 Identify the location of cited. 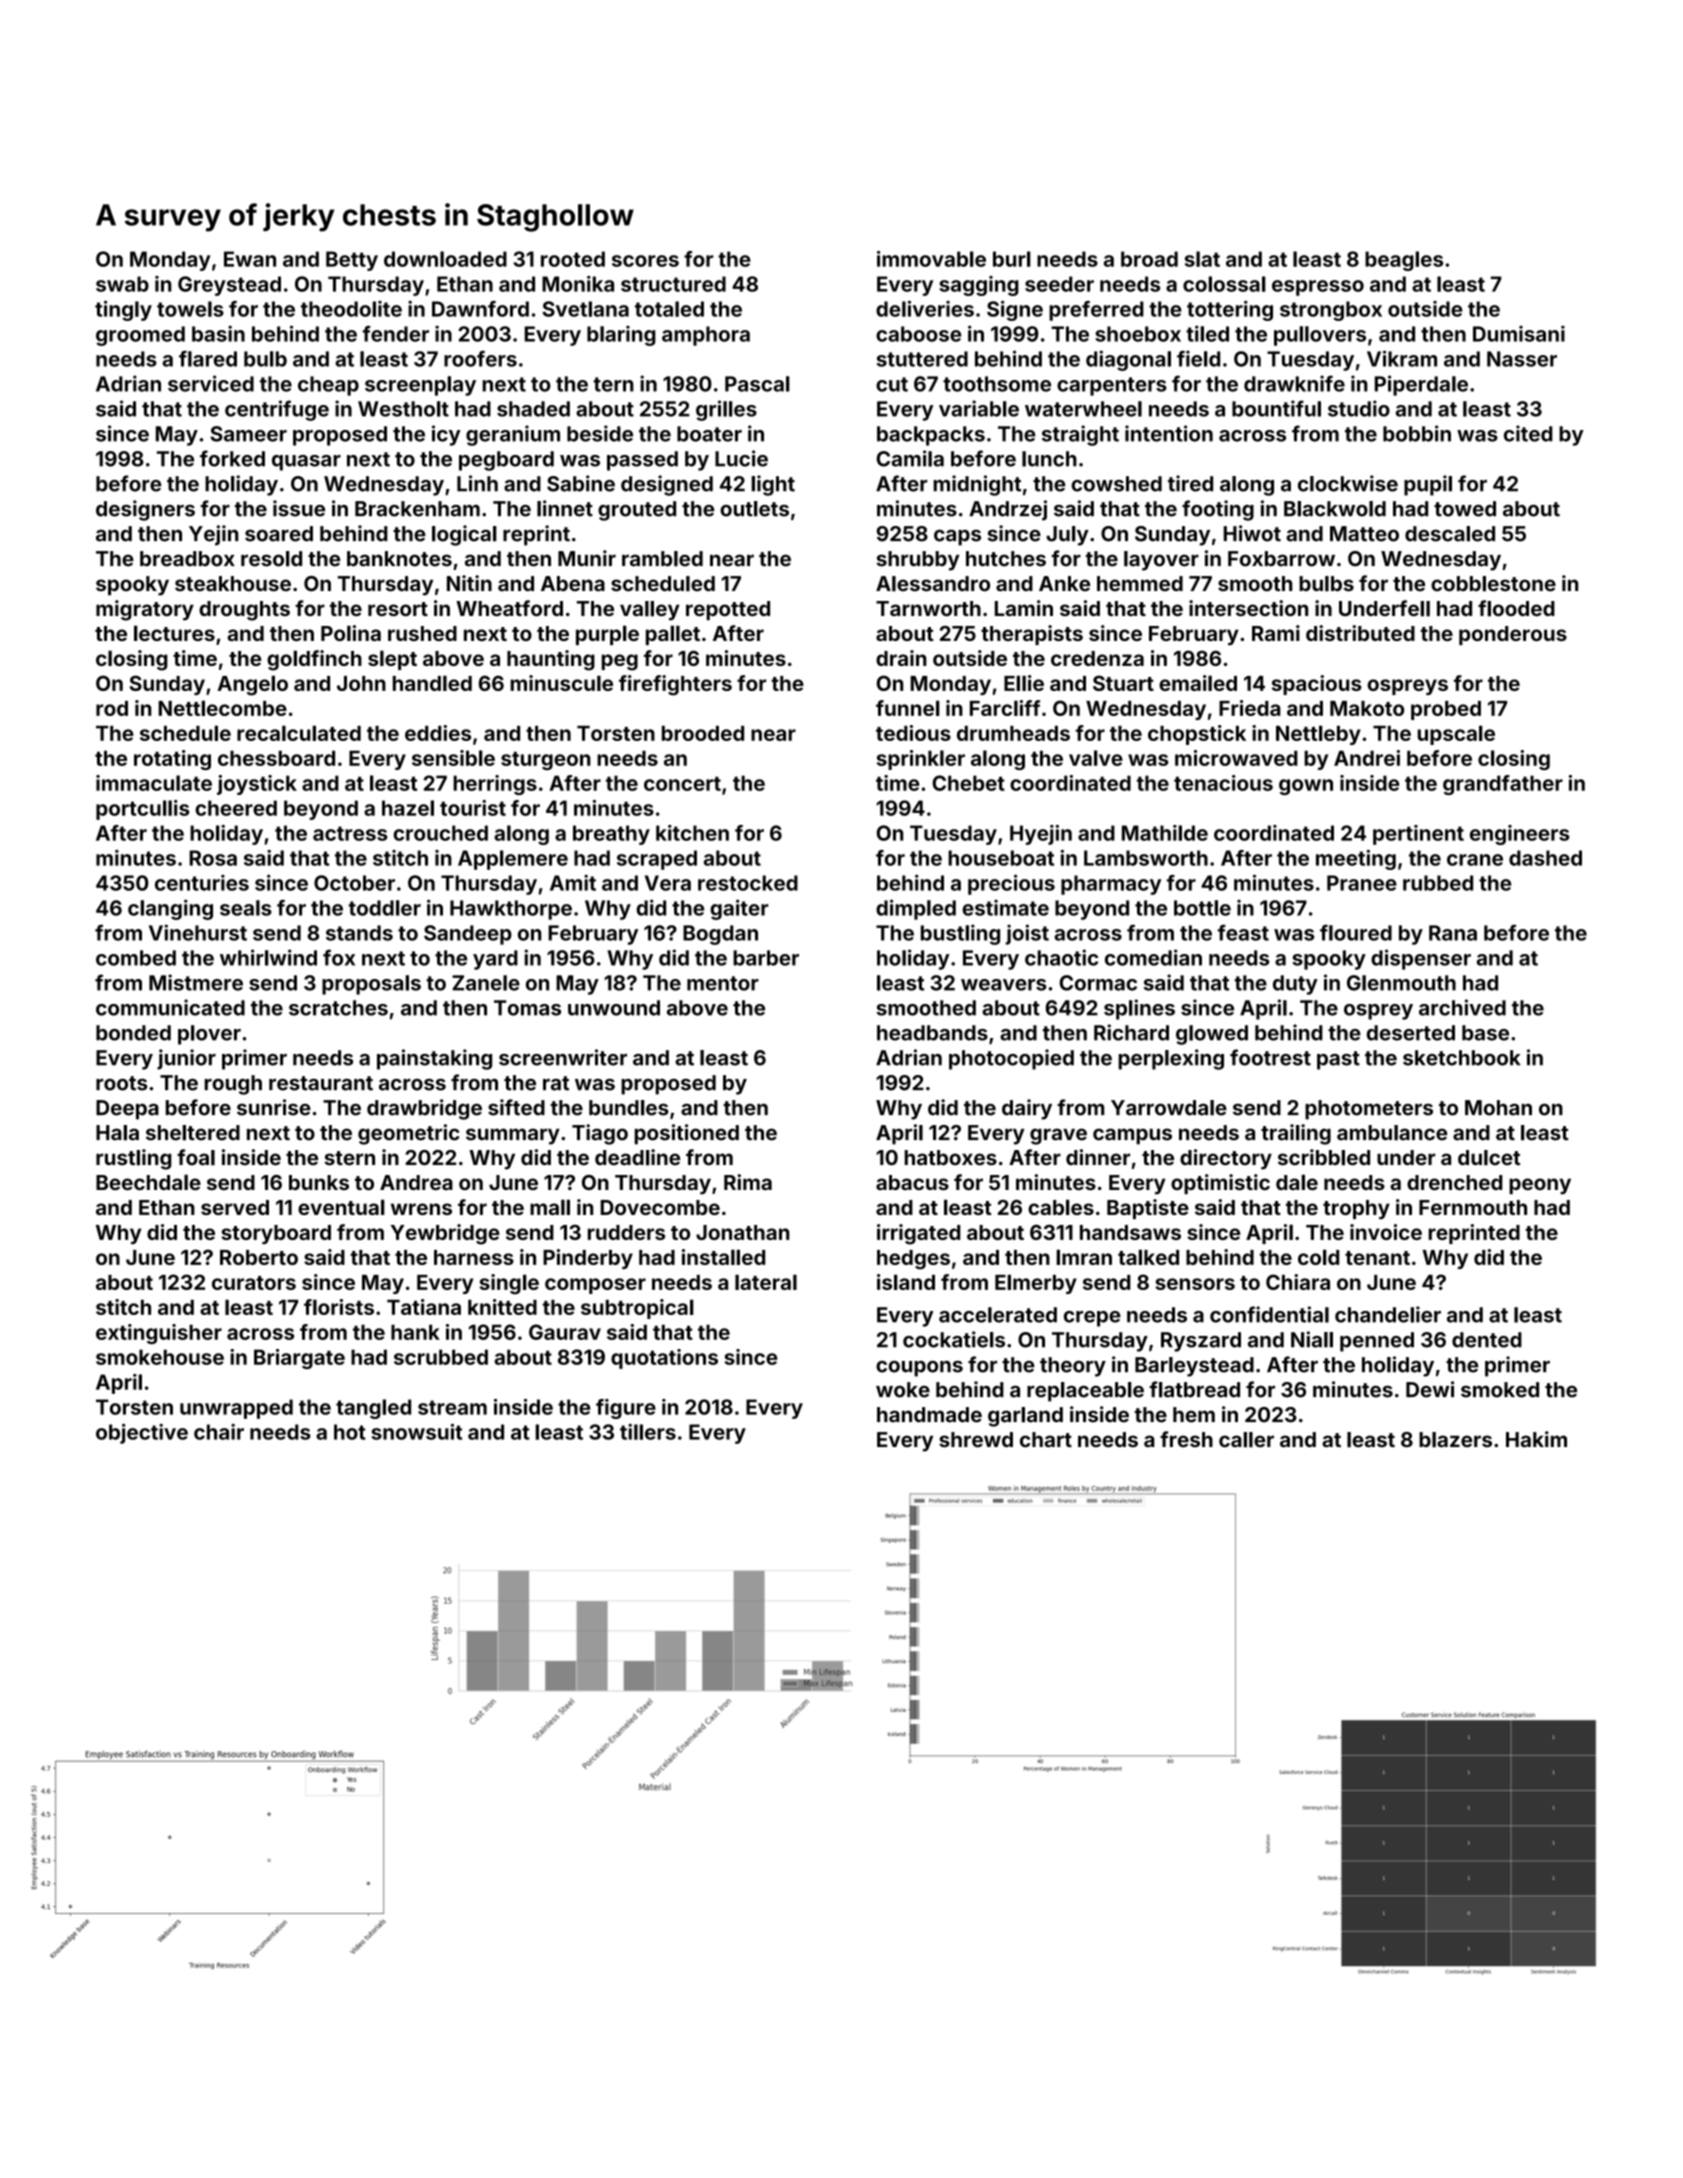
(1528, 433).
